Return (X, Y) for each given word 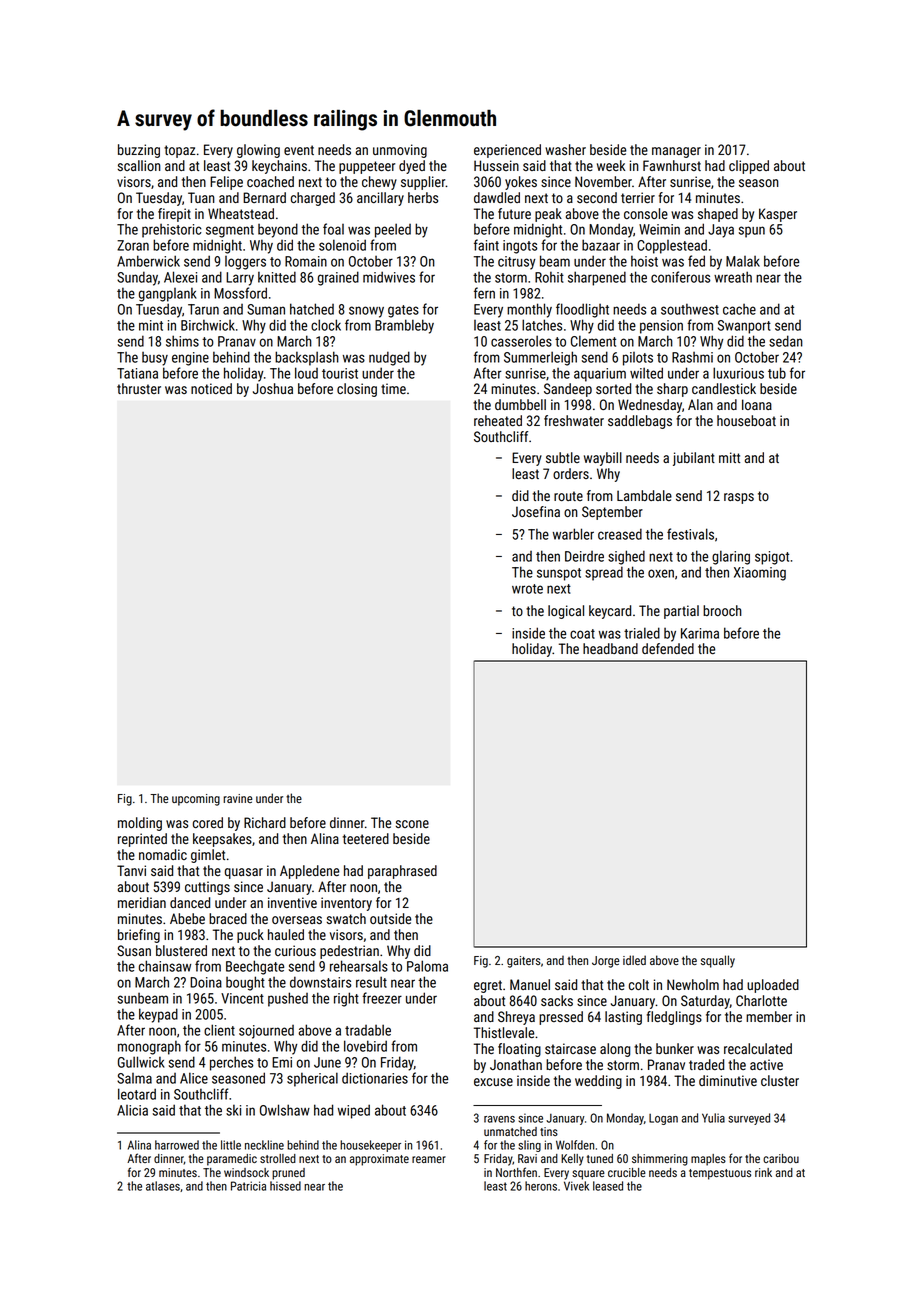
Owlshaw (285, 1110)
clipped (749, 167)
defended (668, 648)
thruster (139, 388)
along (615, 1050)
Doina (206, 982)
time (393, 388)
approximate (379, 1160)
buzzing (139, 151)
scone (412, 824)
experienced (507, 151)
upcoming (196, 800)
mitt (729, 457)
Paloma (427, 966)
